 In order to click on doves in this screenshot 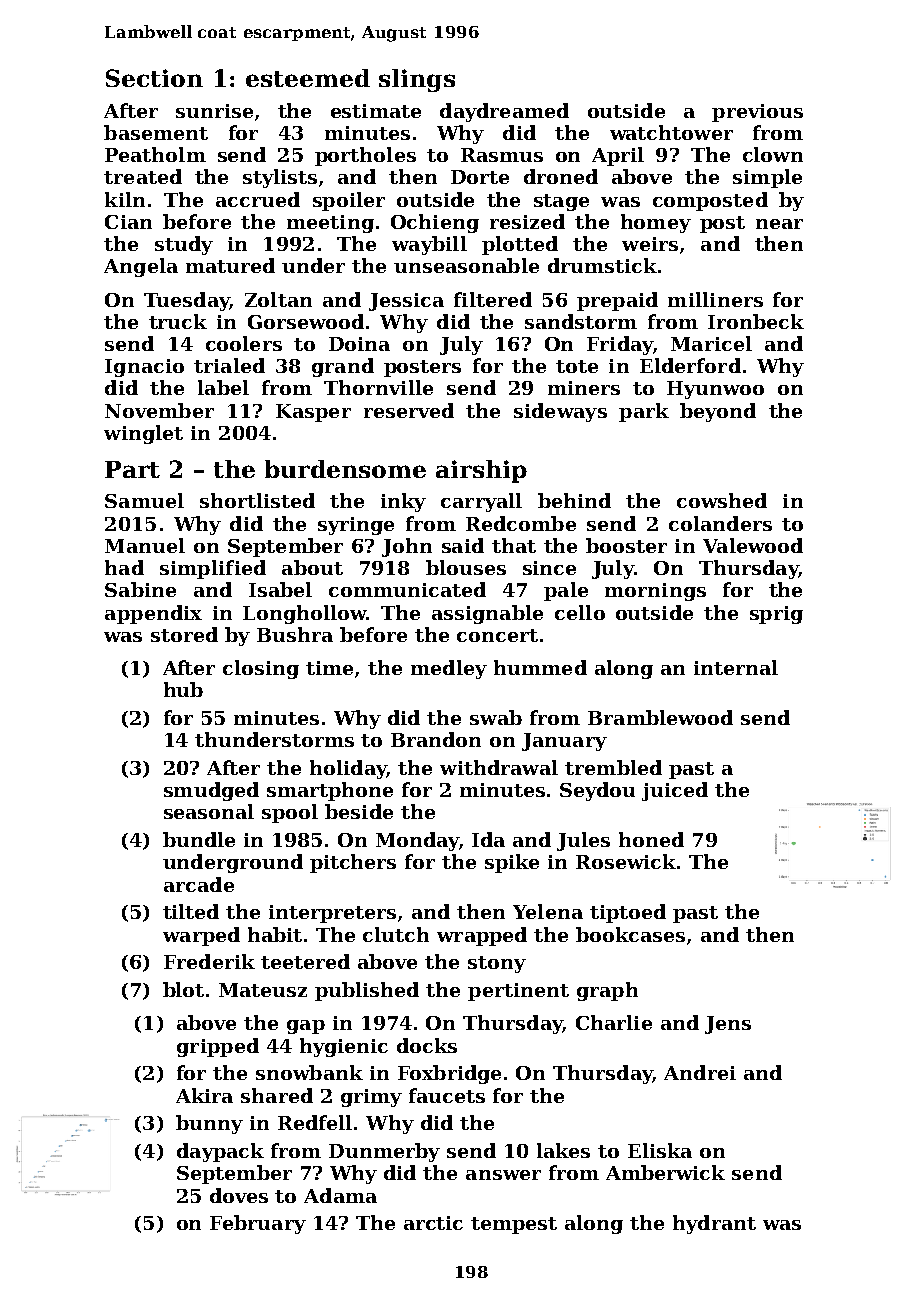, I will do `click(239, 1195)`.
